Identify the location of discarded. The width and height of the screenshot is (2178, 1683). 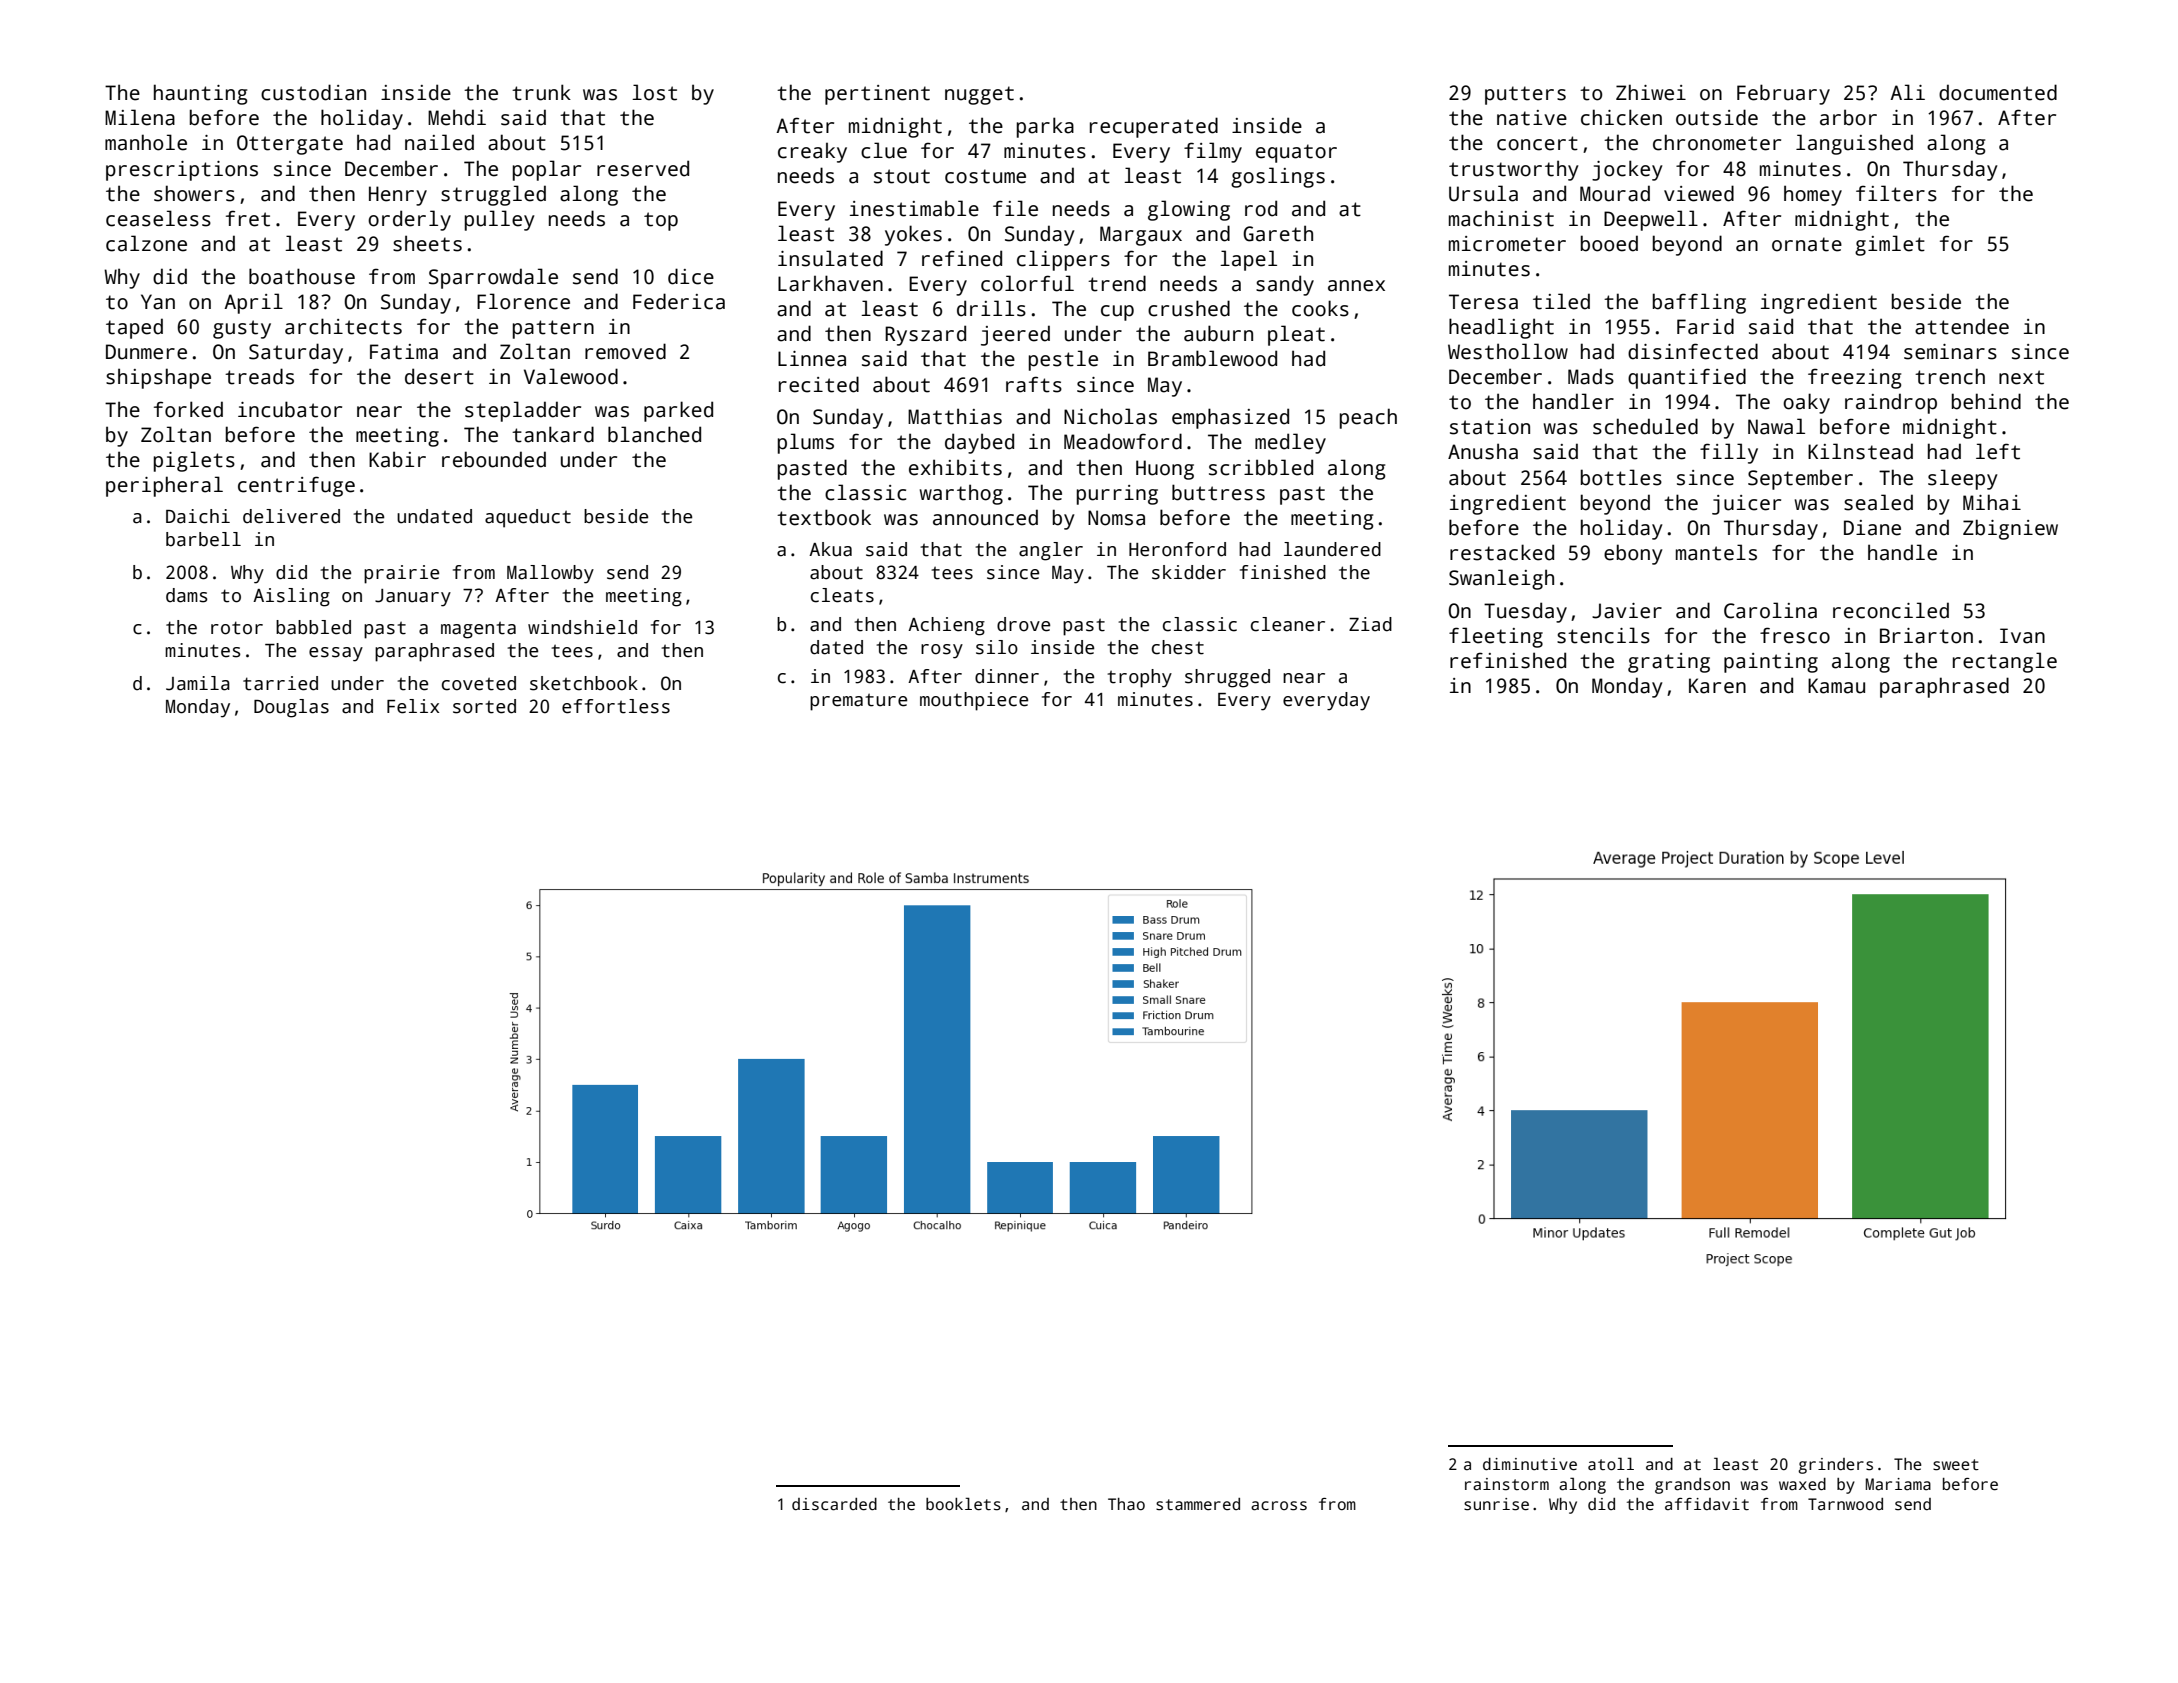
(834, 1504).
